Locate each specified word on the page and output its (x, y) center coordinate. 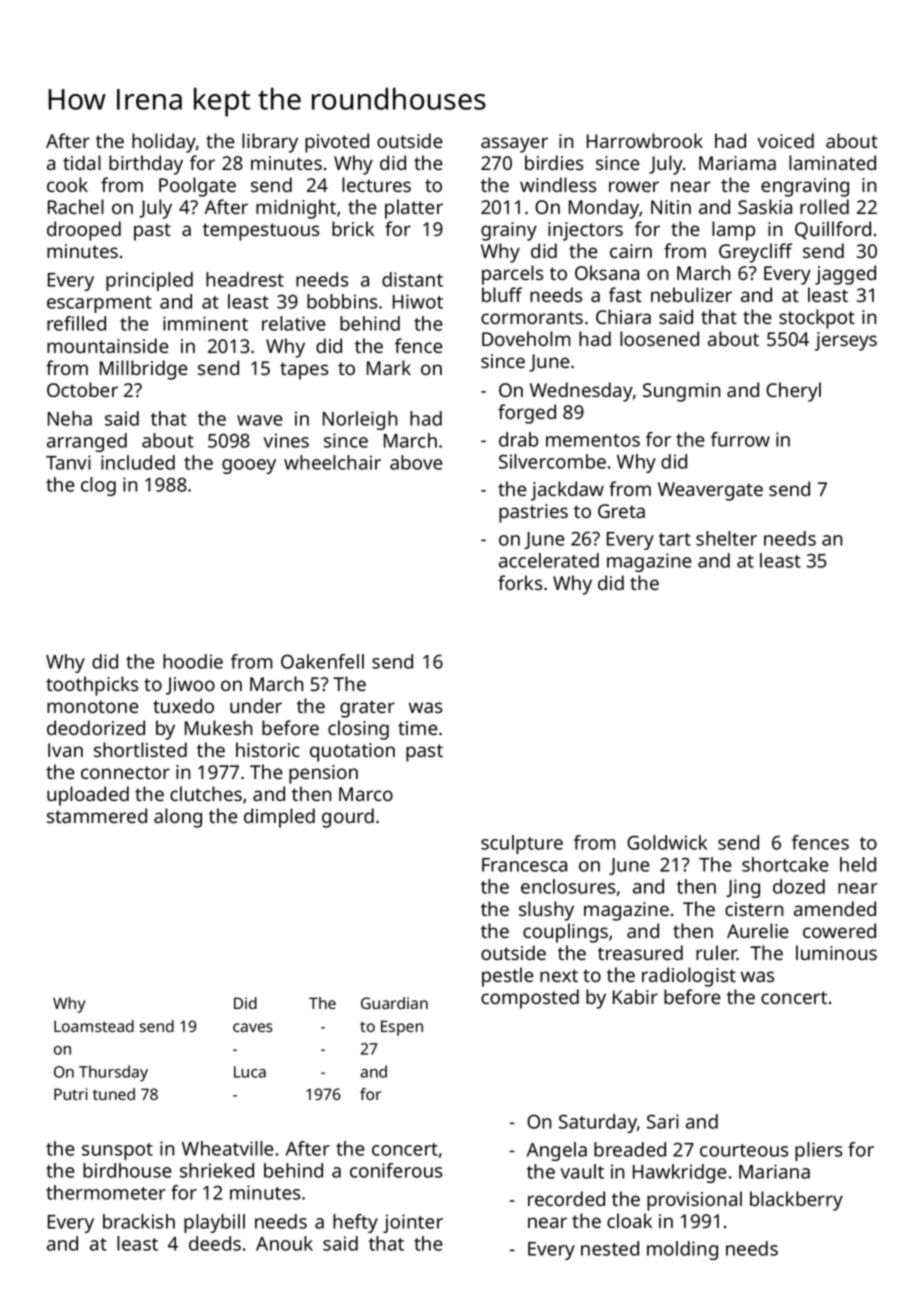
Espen (402, 1028)
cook (67, 184)
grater (367, 709)
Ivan (65, 750)
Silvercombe (552, 461)
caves (253, 1027)
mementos (593, 440)
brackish (139, 1221)
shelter (726, 538)
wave (260, 420)
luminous (836, 952)
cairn (631, 251)
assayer (514, 145)
